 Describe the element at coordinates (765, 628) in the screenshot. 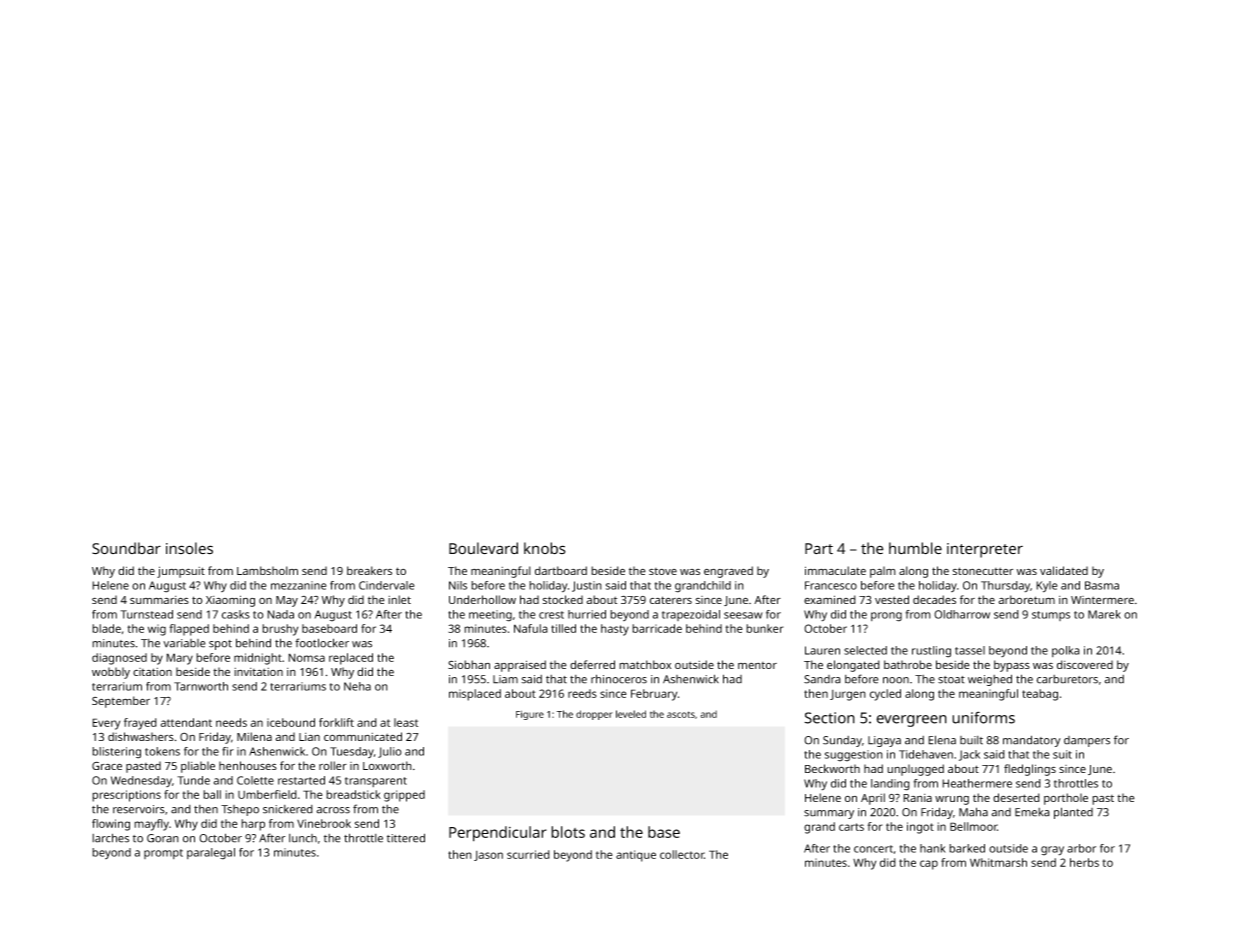

I see `bunker` at that location.
